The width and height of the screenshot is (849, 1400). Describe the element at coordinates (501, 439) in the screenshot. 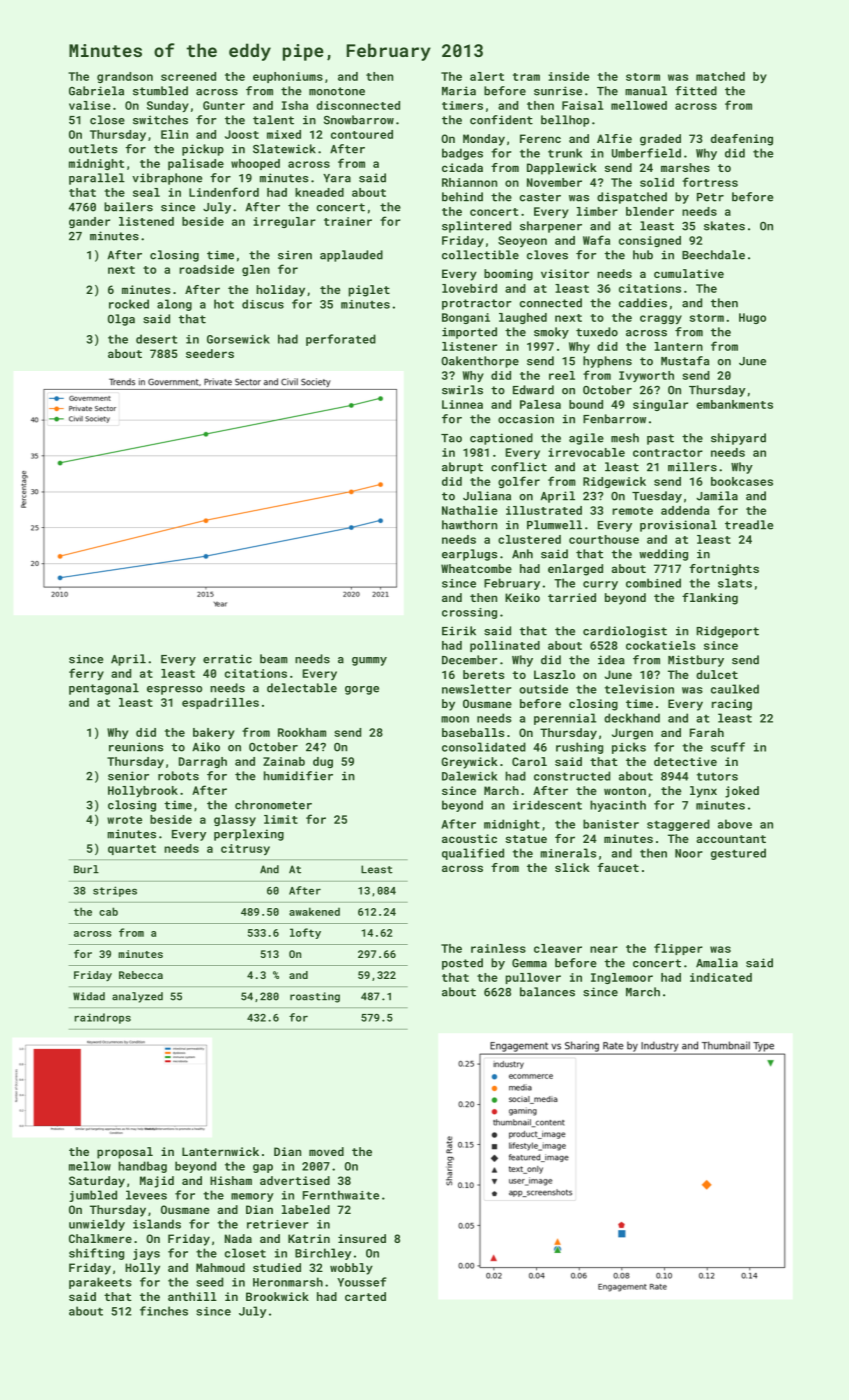

I see `captioned` at that location.
